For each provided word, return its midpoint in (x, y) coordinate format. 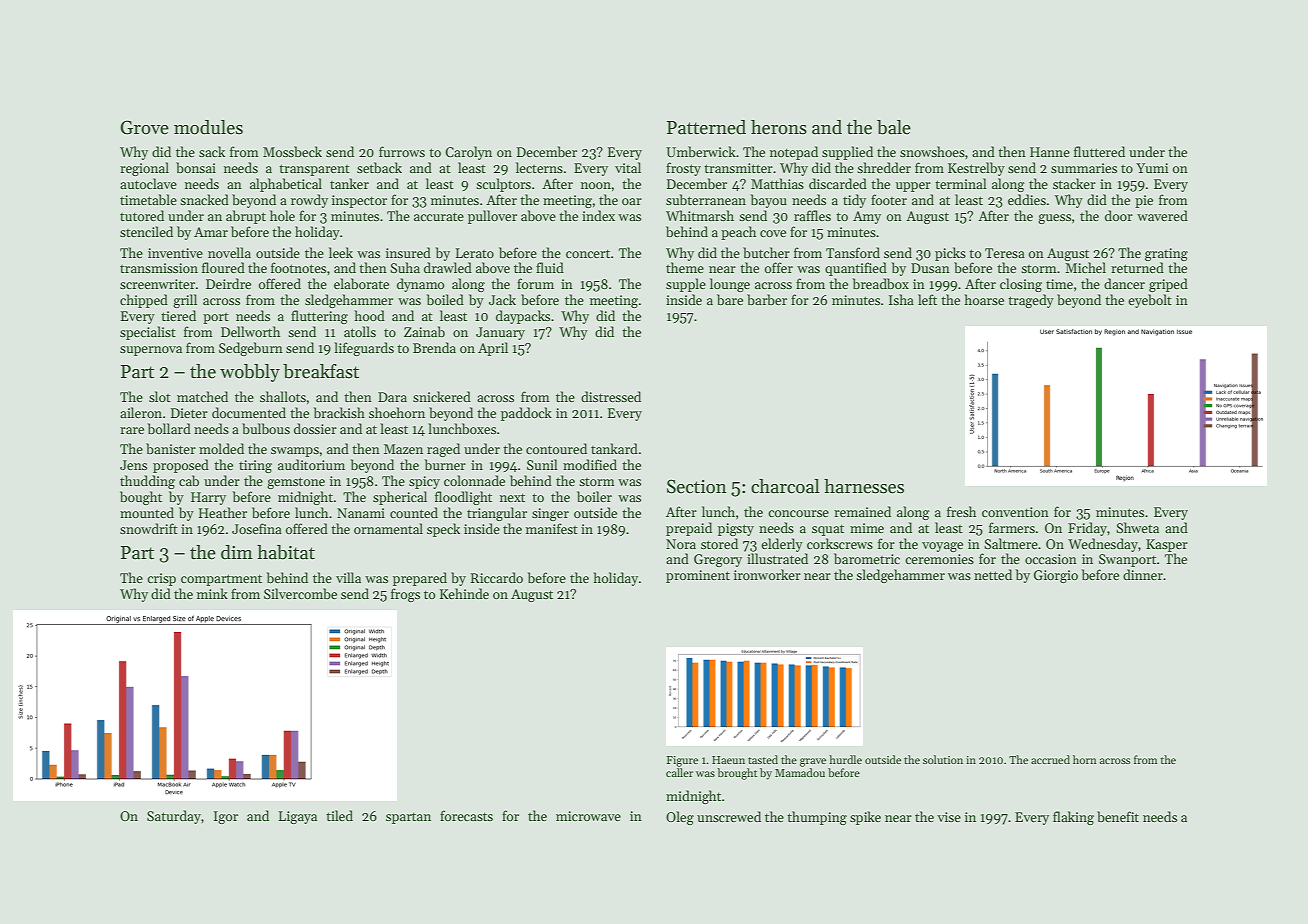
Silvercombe (300, 593)
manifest (552, 528)
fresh (961, 511)
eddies (1027, 199)
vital (628, 167)
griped (1168, 285)
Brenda (434, 347)
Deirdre (228, 283)
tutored (142, 215)
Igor (226, 817)
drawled (448, 267)
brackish (339, 412)
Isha (901, 299)
